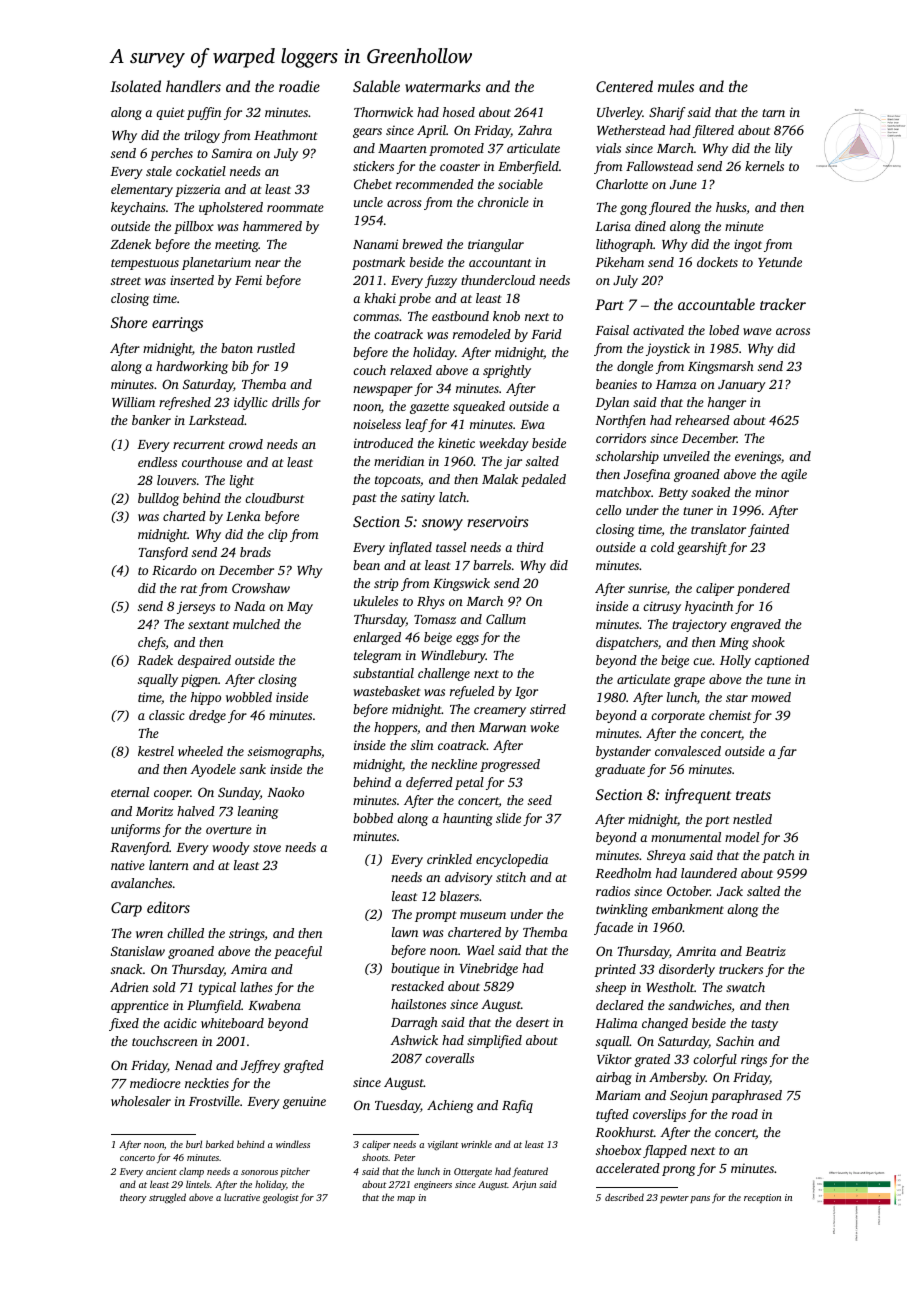 The width and height of the page is (924, 1308). What do you see at coordinates (688, 909) in the page?
I see `embankment` at bounding box center [688, 909].
